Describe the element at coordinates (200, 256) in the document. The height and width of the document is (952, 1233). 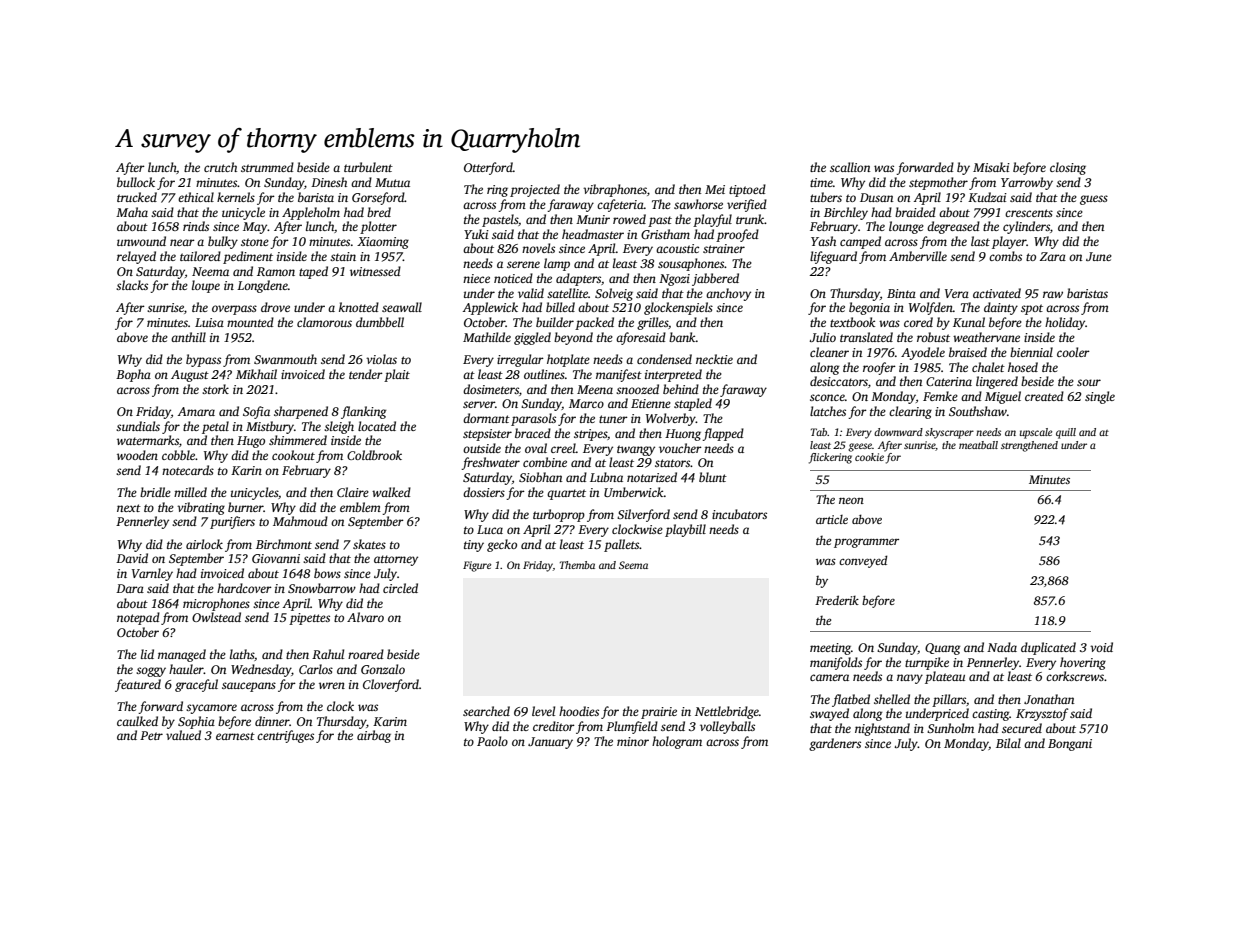
I see `tailored` at that location.
